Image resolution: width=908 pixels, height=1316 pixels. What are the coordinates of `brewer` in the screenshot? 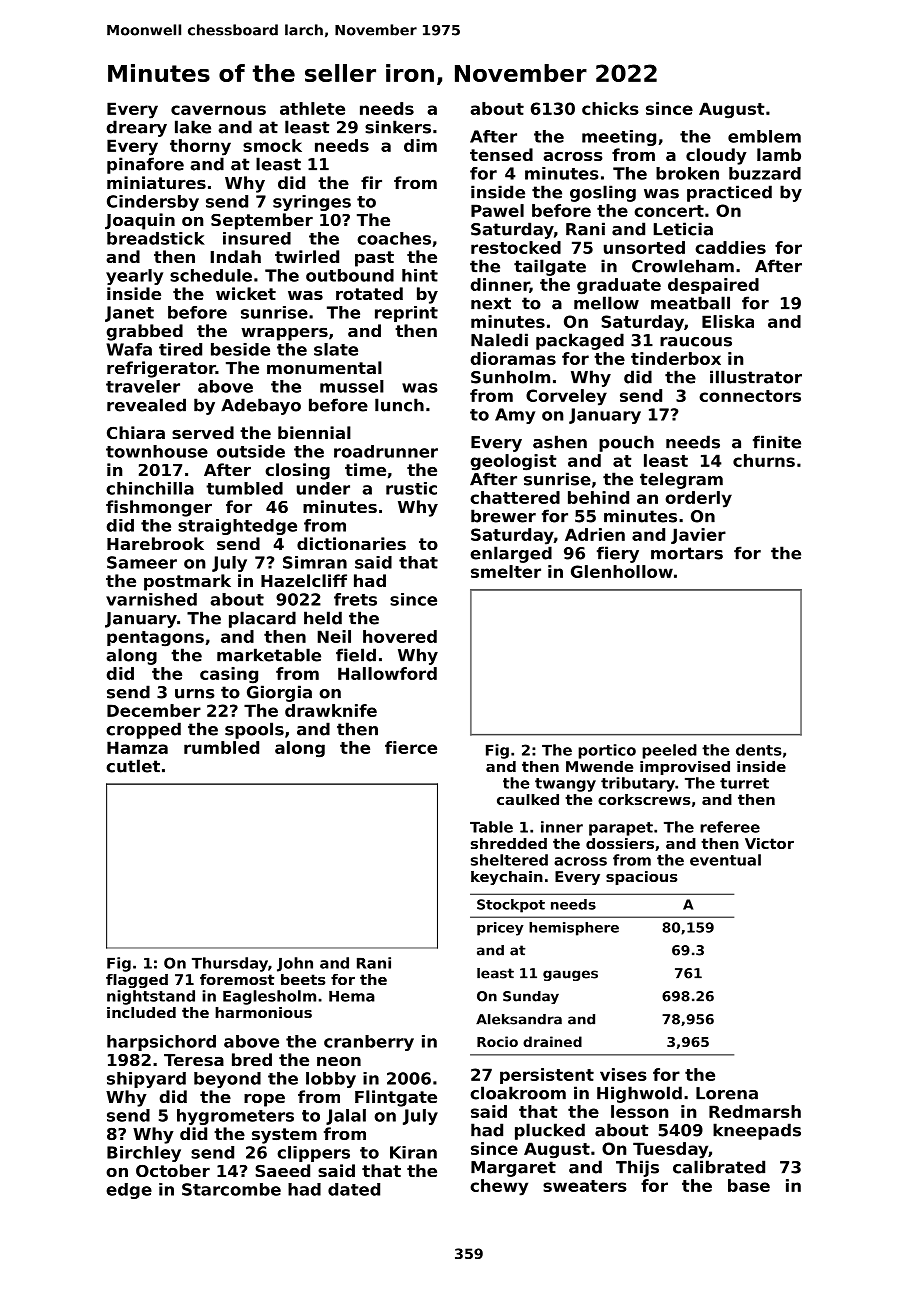 It's located at (503, 516).
